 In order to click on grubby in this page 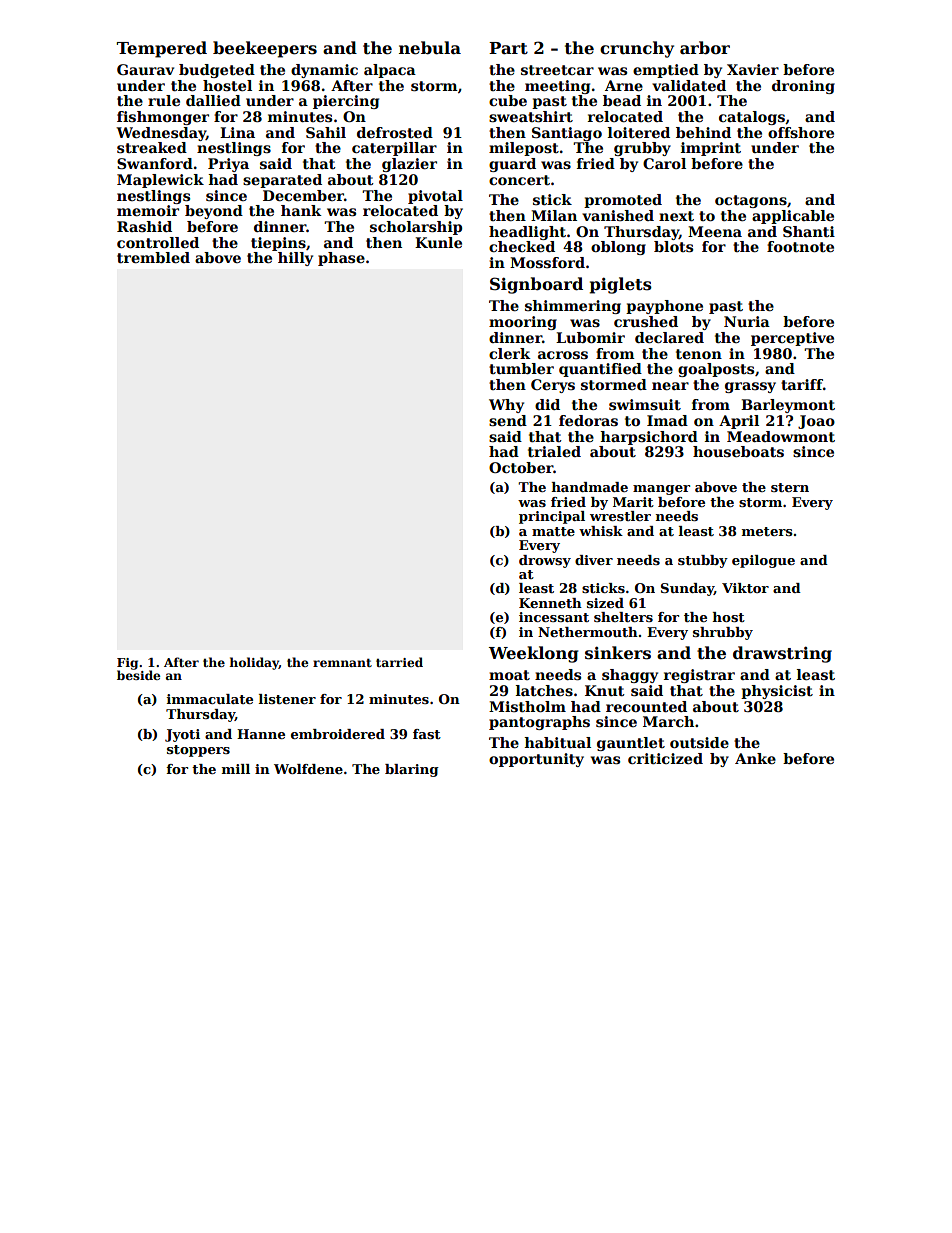, I will do `click(642, 149)`.
